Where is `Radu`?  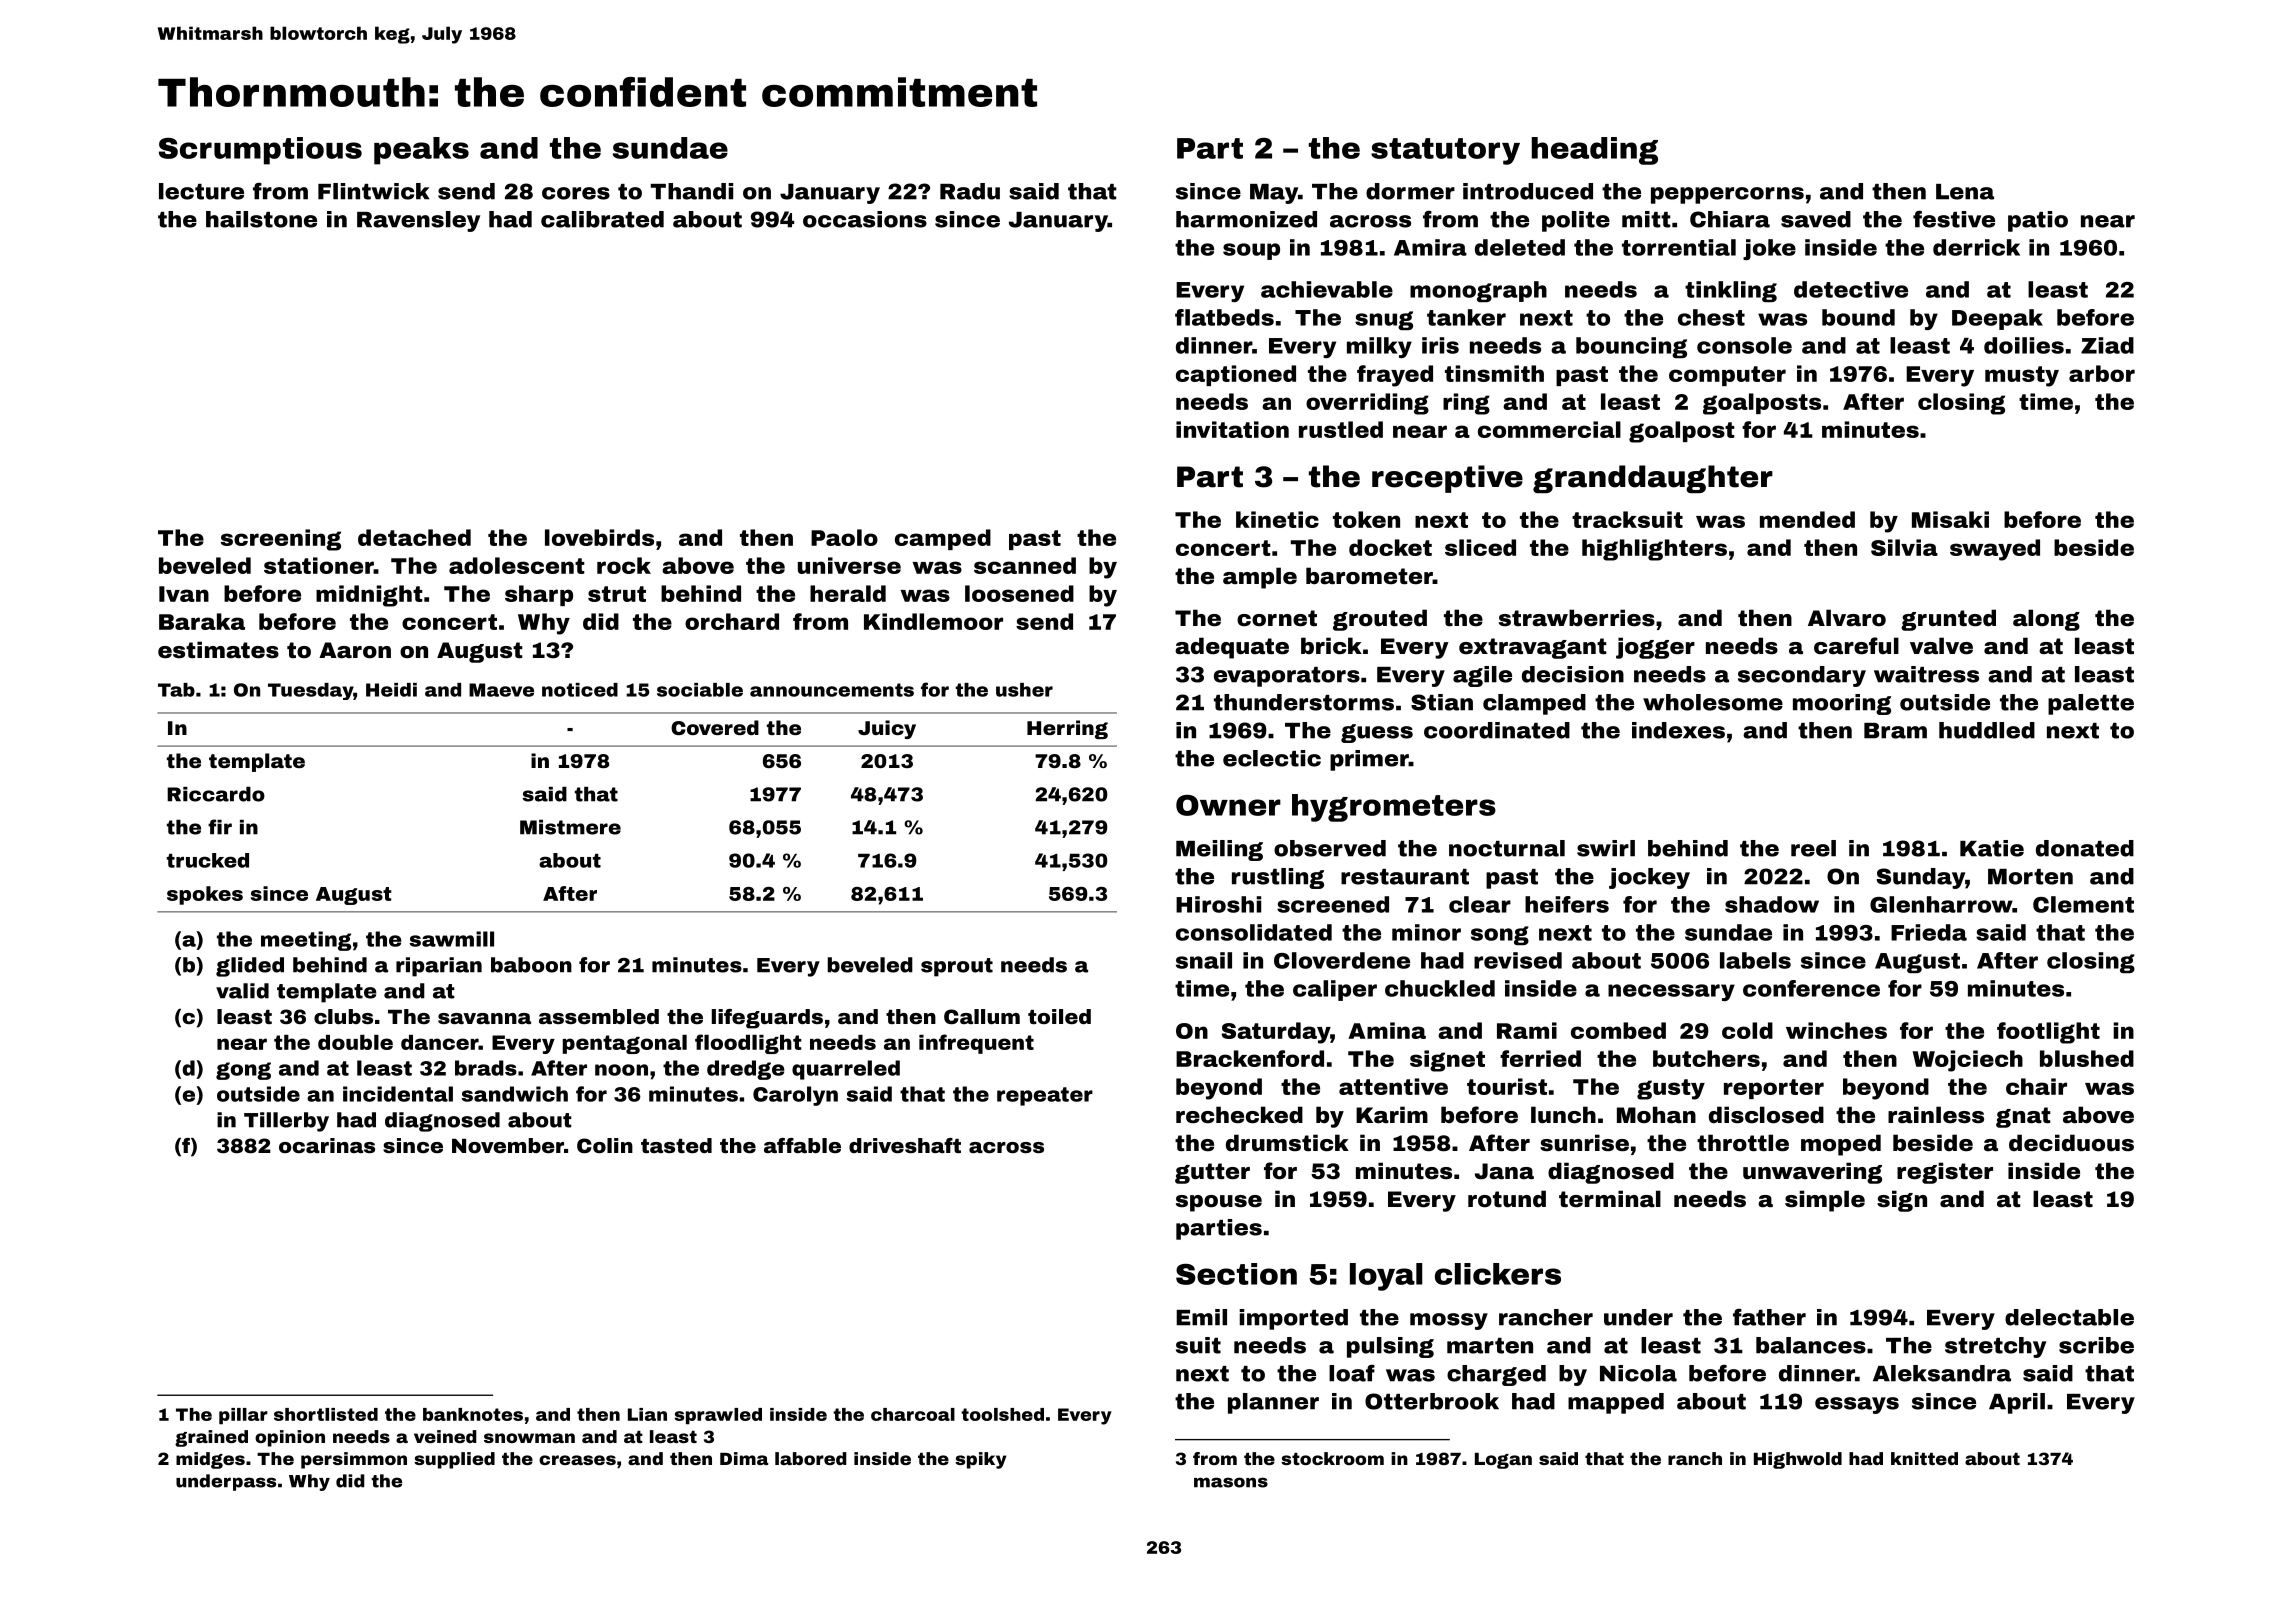
Radu is located at coordinates (970, 191).
